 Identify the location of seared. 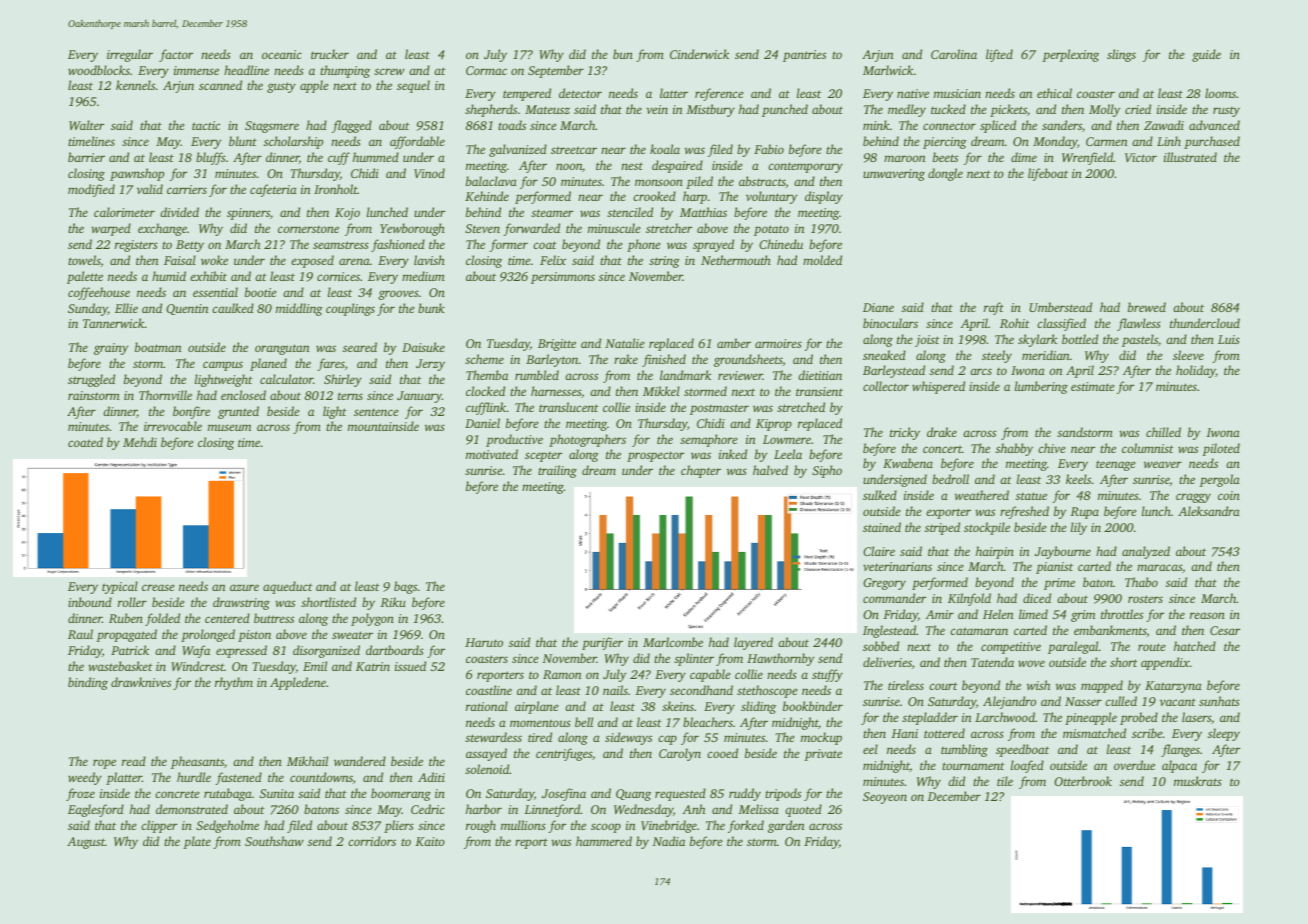
(360, 347).
